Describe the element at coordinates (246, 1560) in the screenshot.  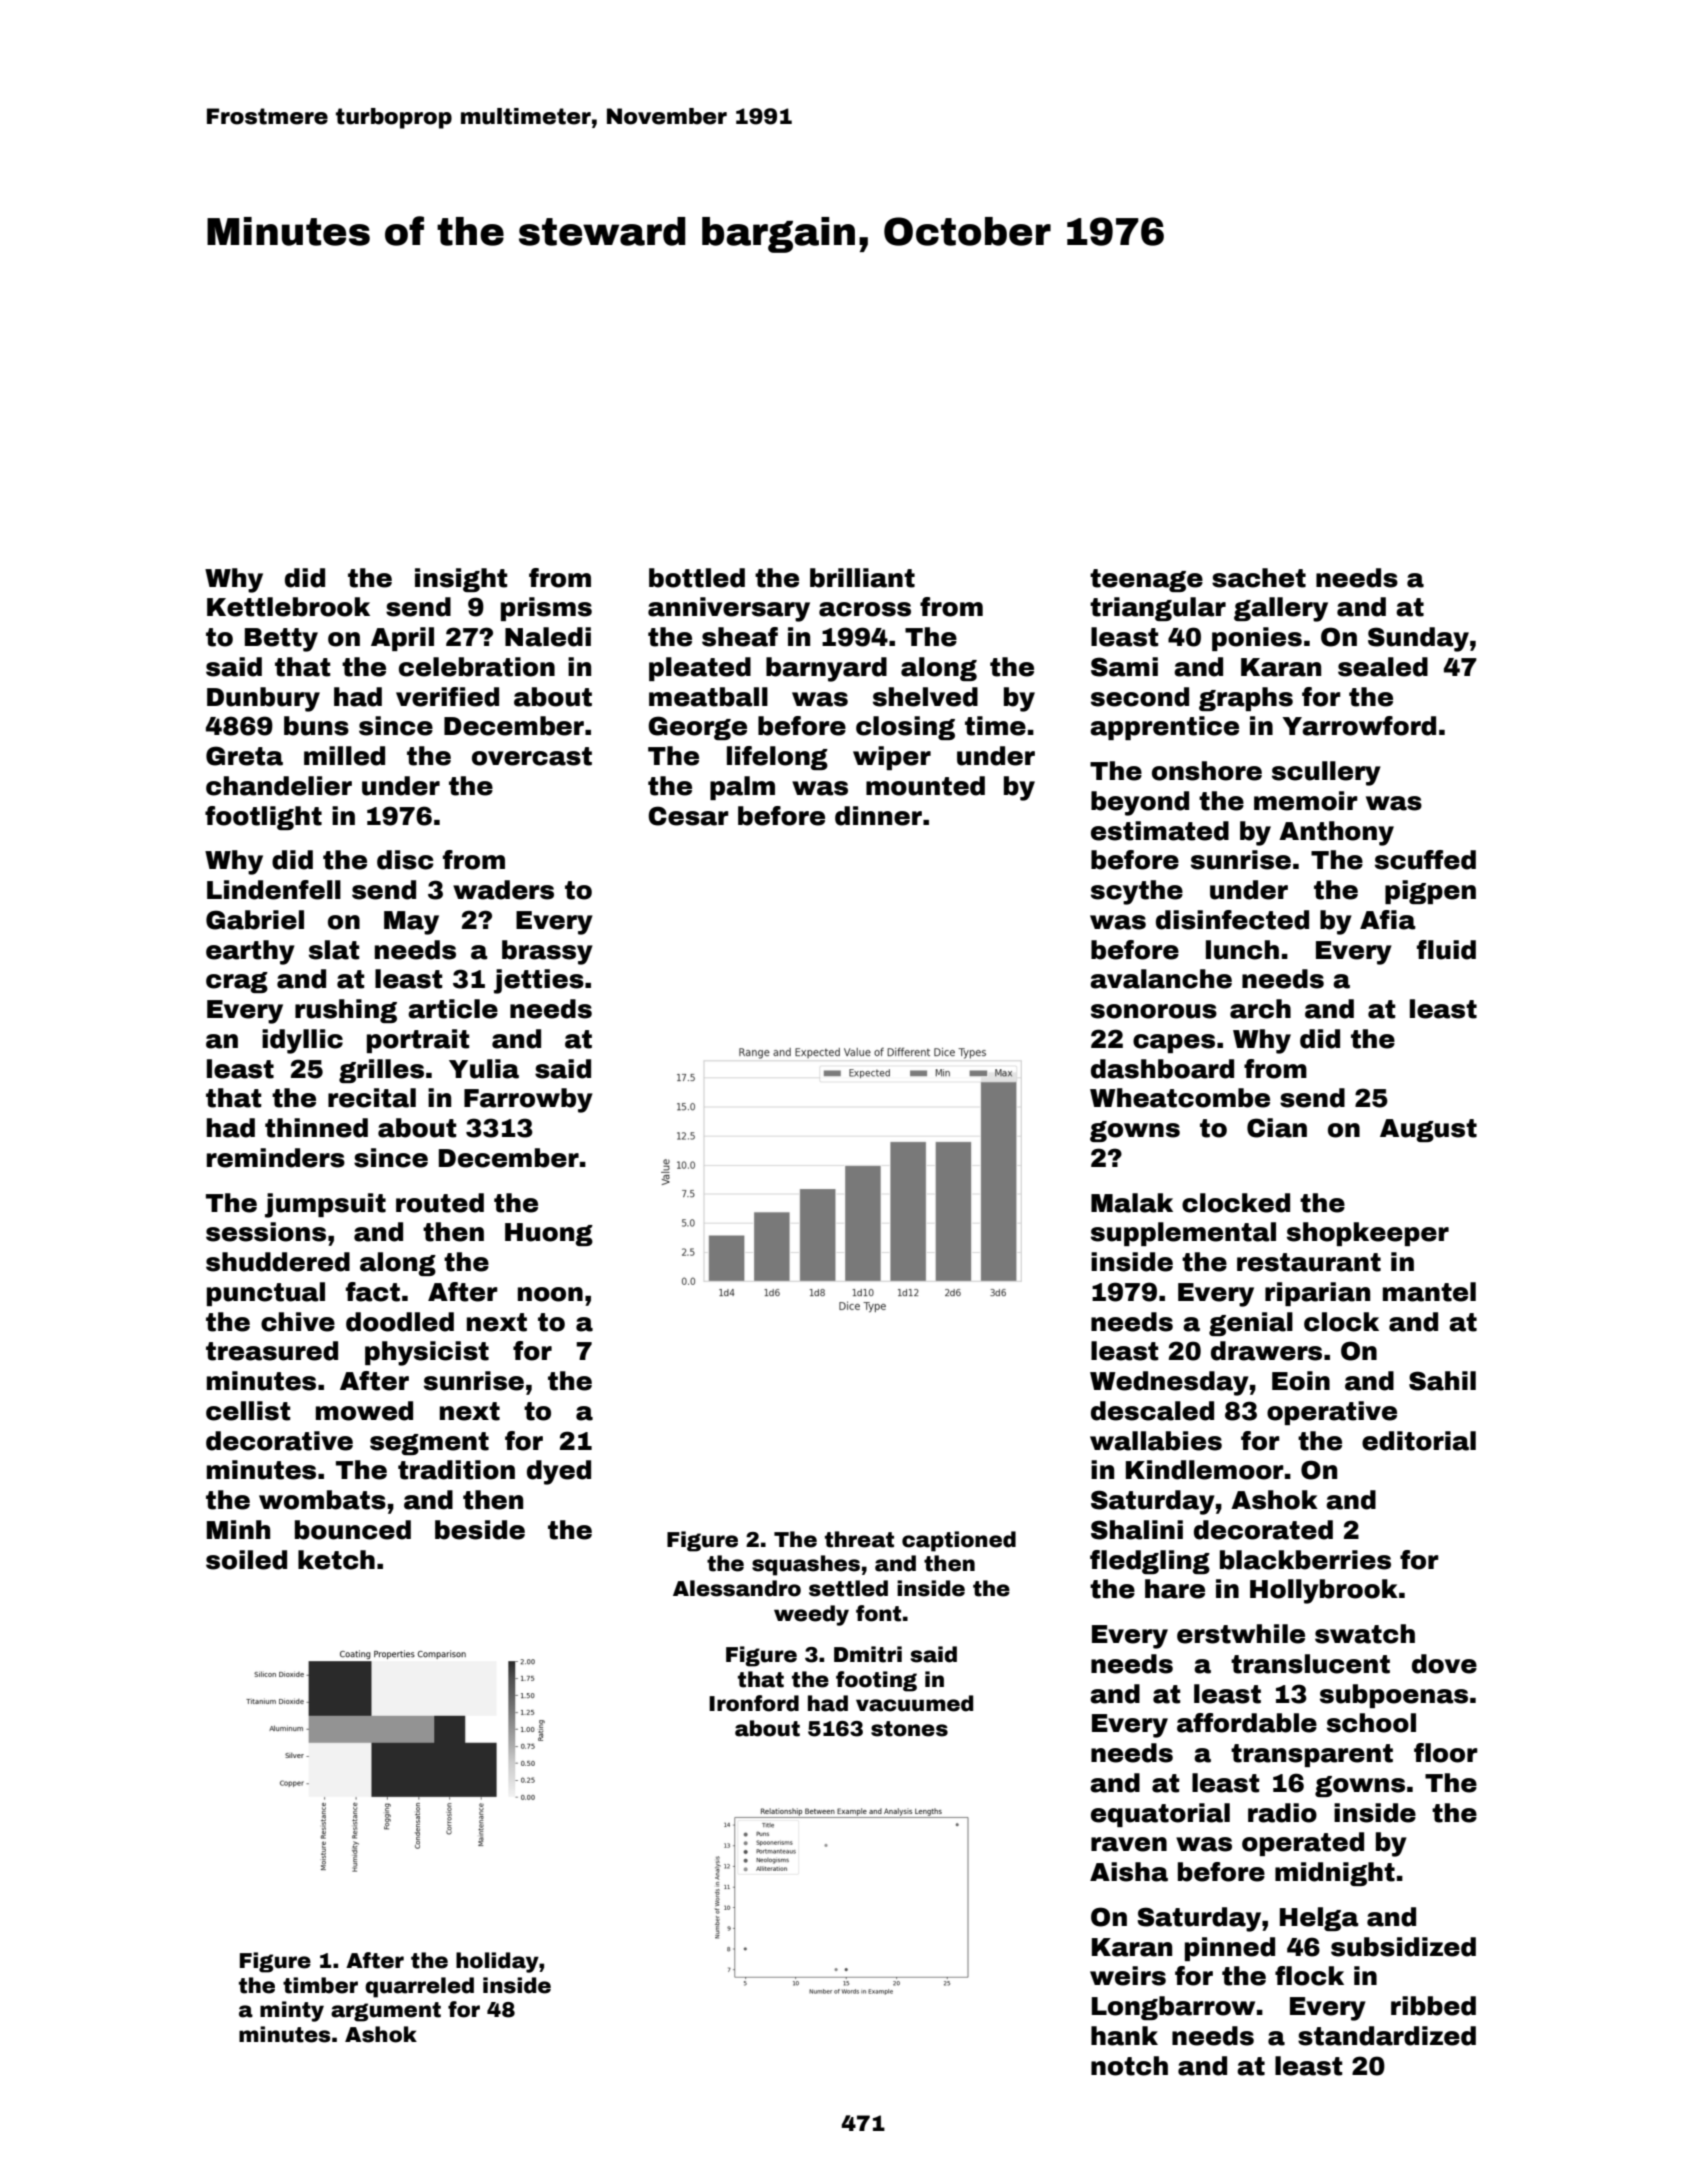
I see `soiled` at that location.
